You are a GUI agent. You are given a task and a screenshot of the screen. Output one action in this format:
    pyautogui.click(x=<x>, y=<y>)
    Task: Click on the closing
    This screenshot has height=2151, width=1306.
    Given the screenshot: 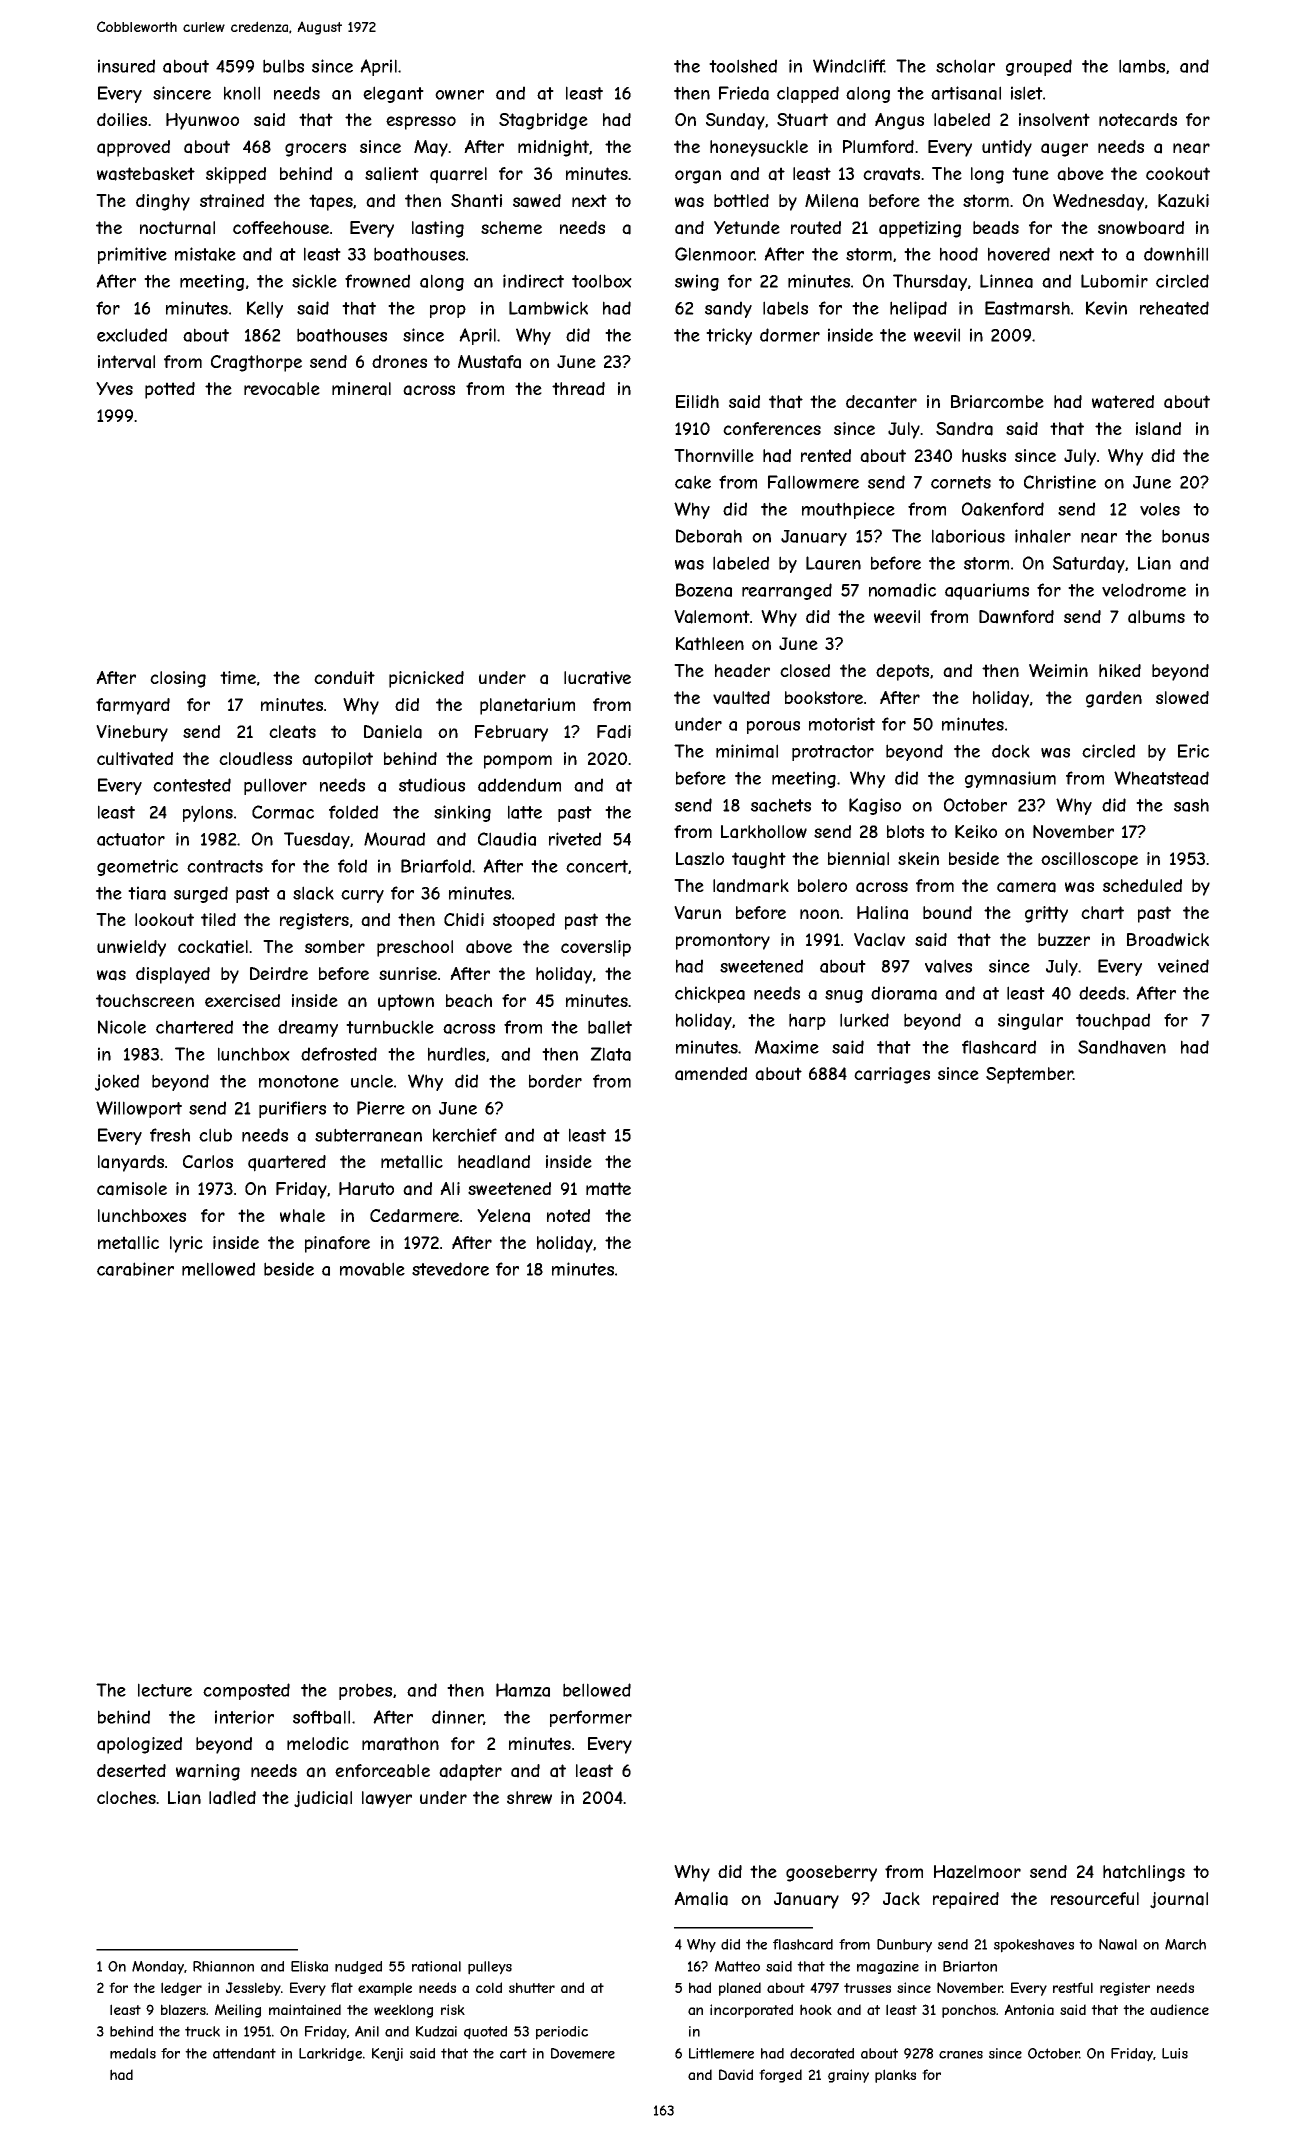 What is the action you would take?
    pyautogui.click(x=178, y=679)
